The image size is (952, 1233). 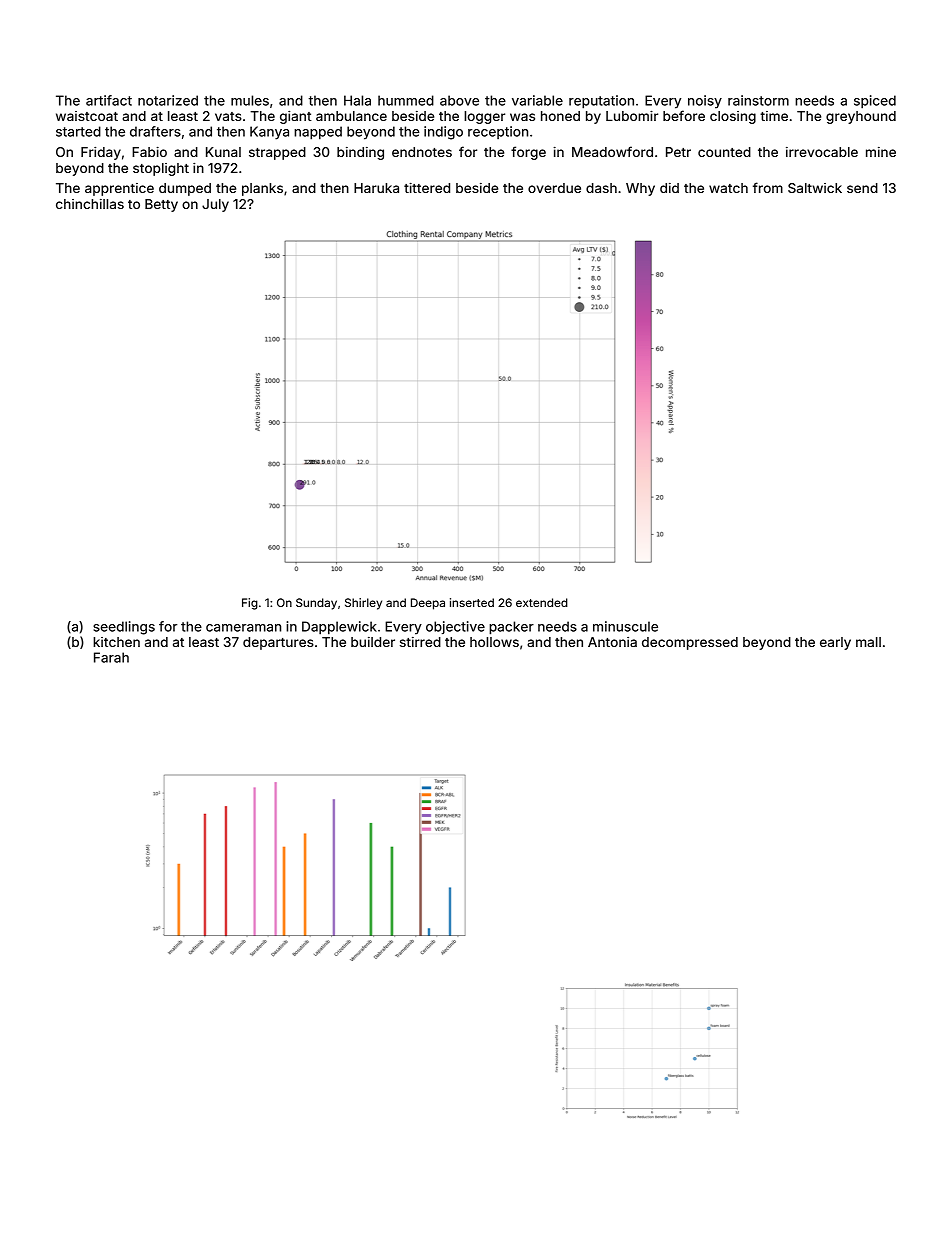 What do you see at coordinates (640, 189) in the page?
I see `Why` at bounding box center [640, 189].
